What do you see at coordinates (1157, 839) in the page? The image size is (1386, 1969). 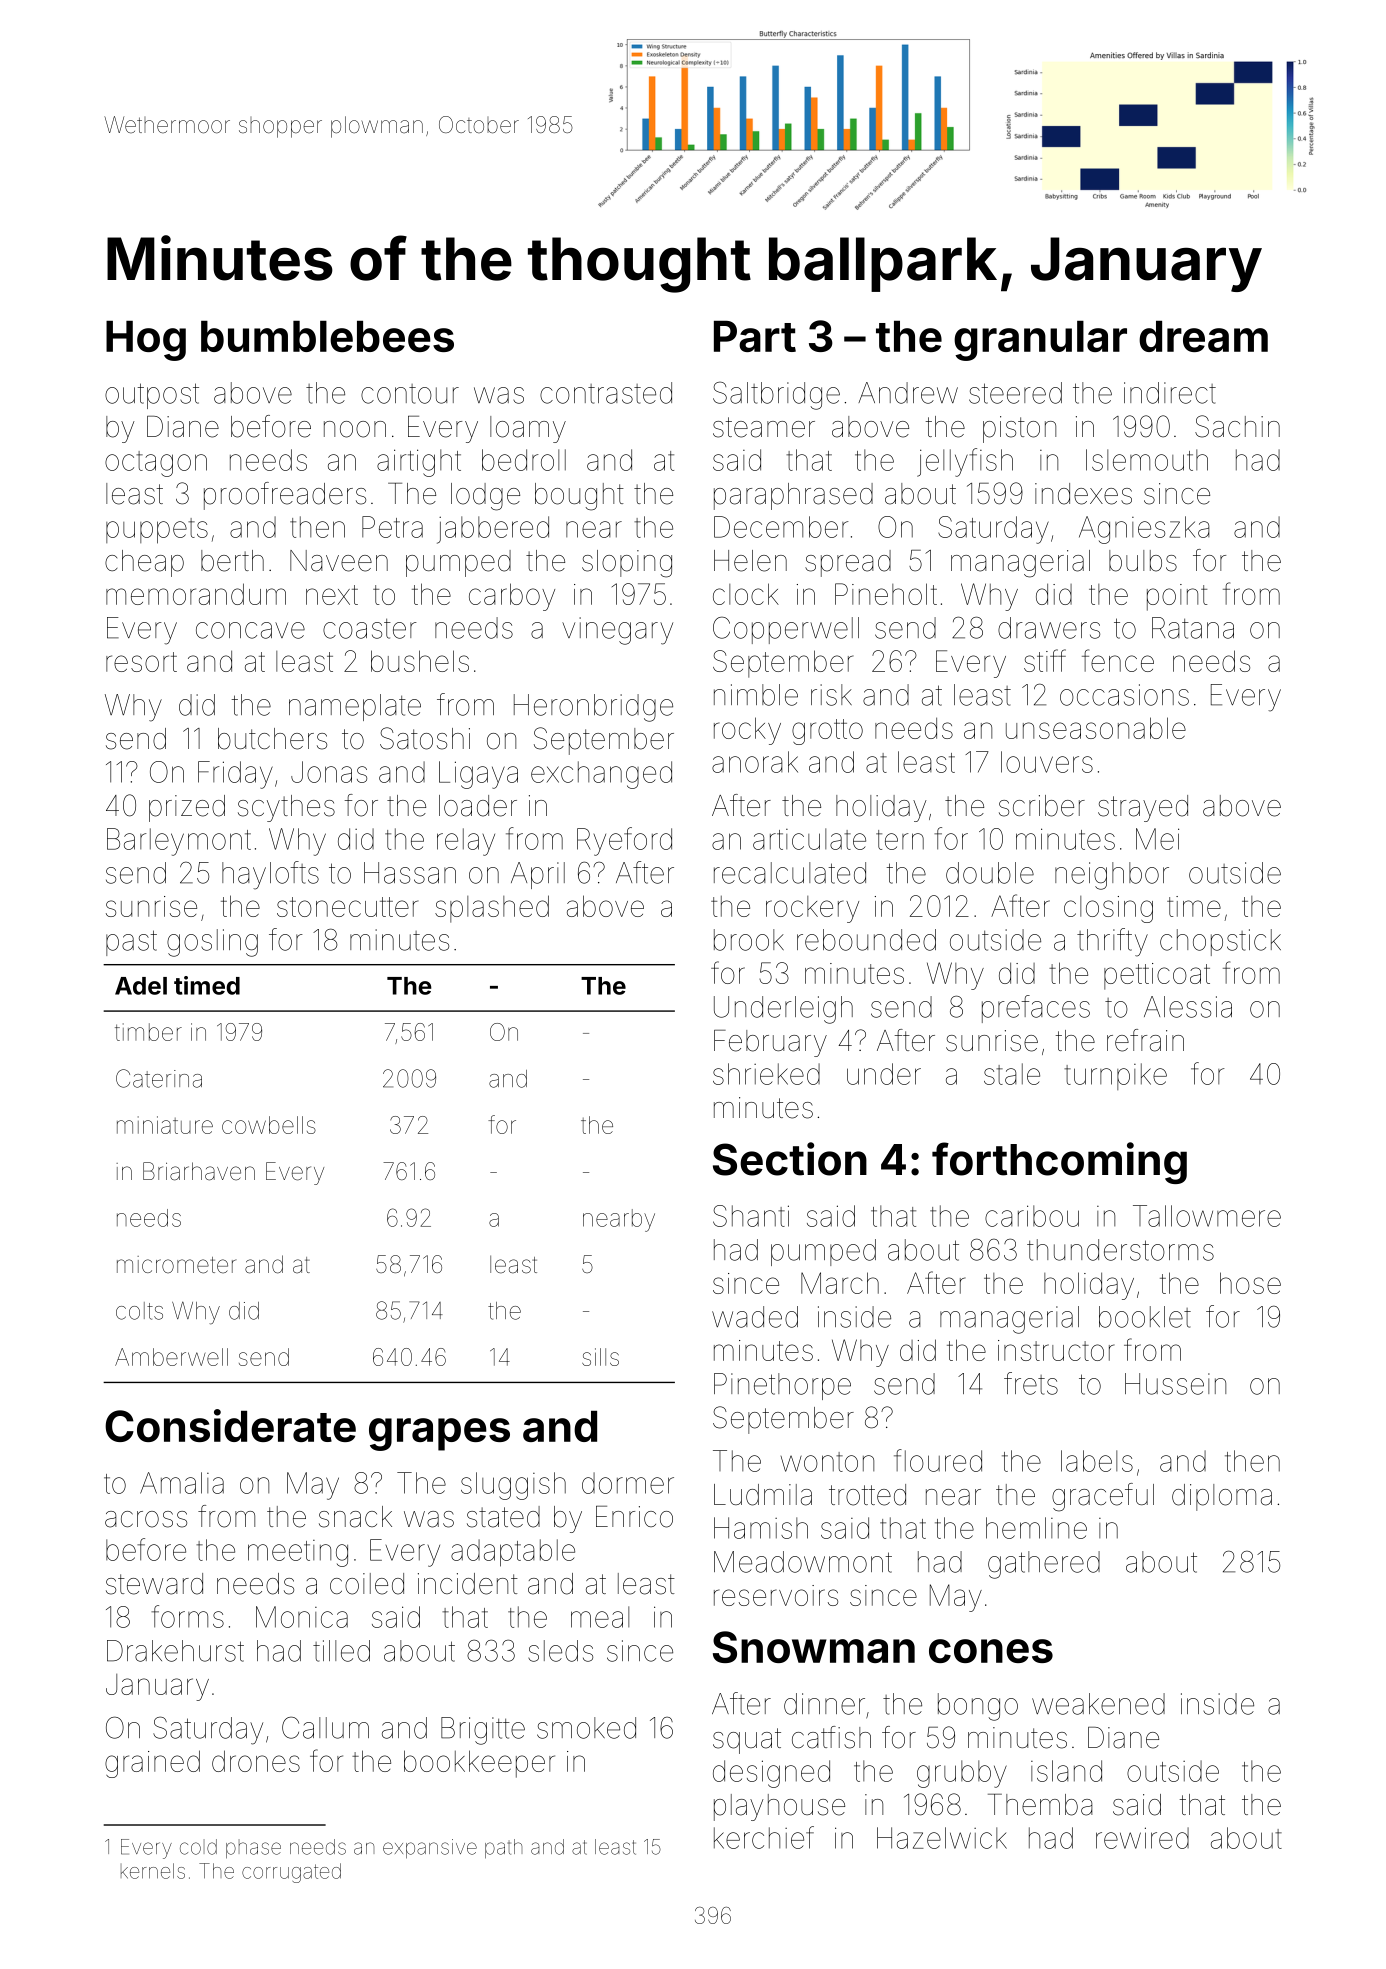 I see `Mei` at bounding box center [1157, 839].
